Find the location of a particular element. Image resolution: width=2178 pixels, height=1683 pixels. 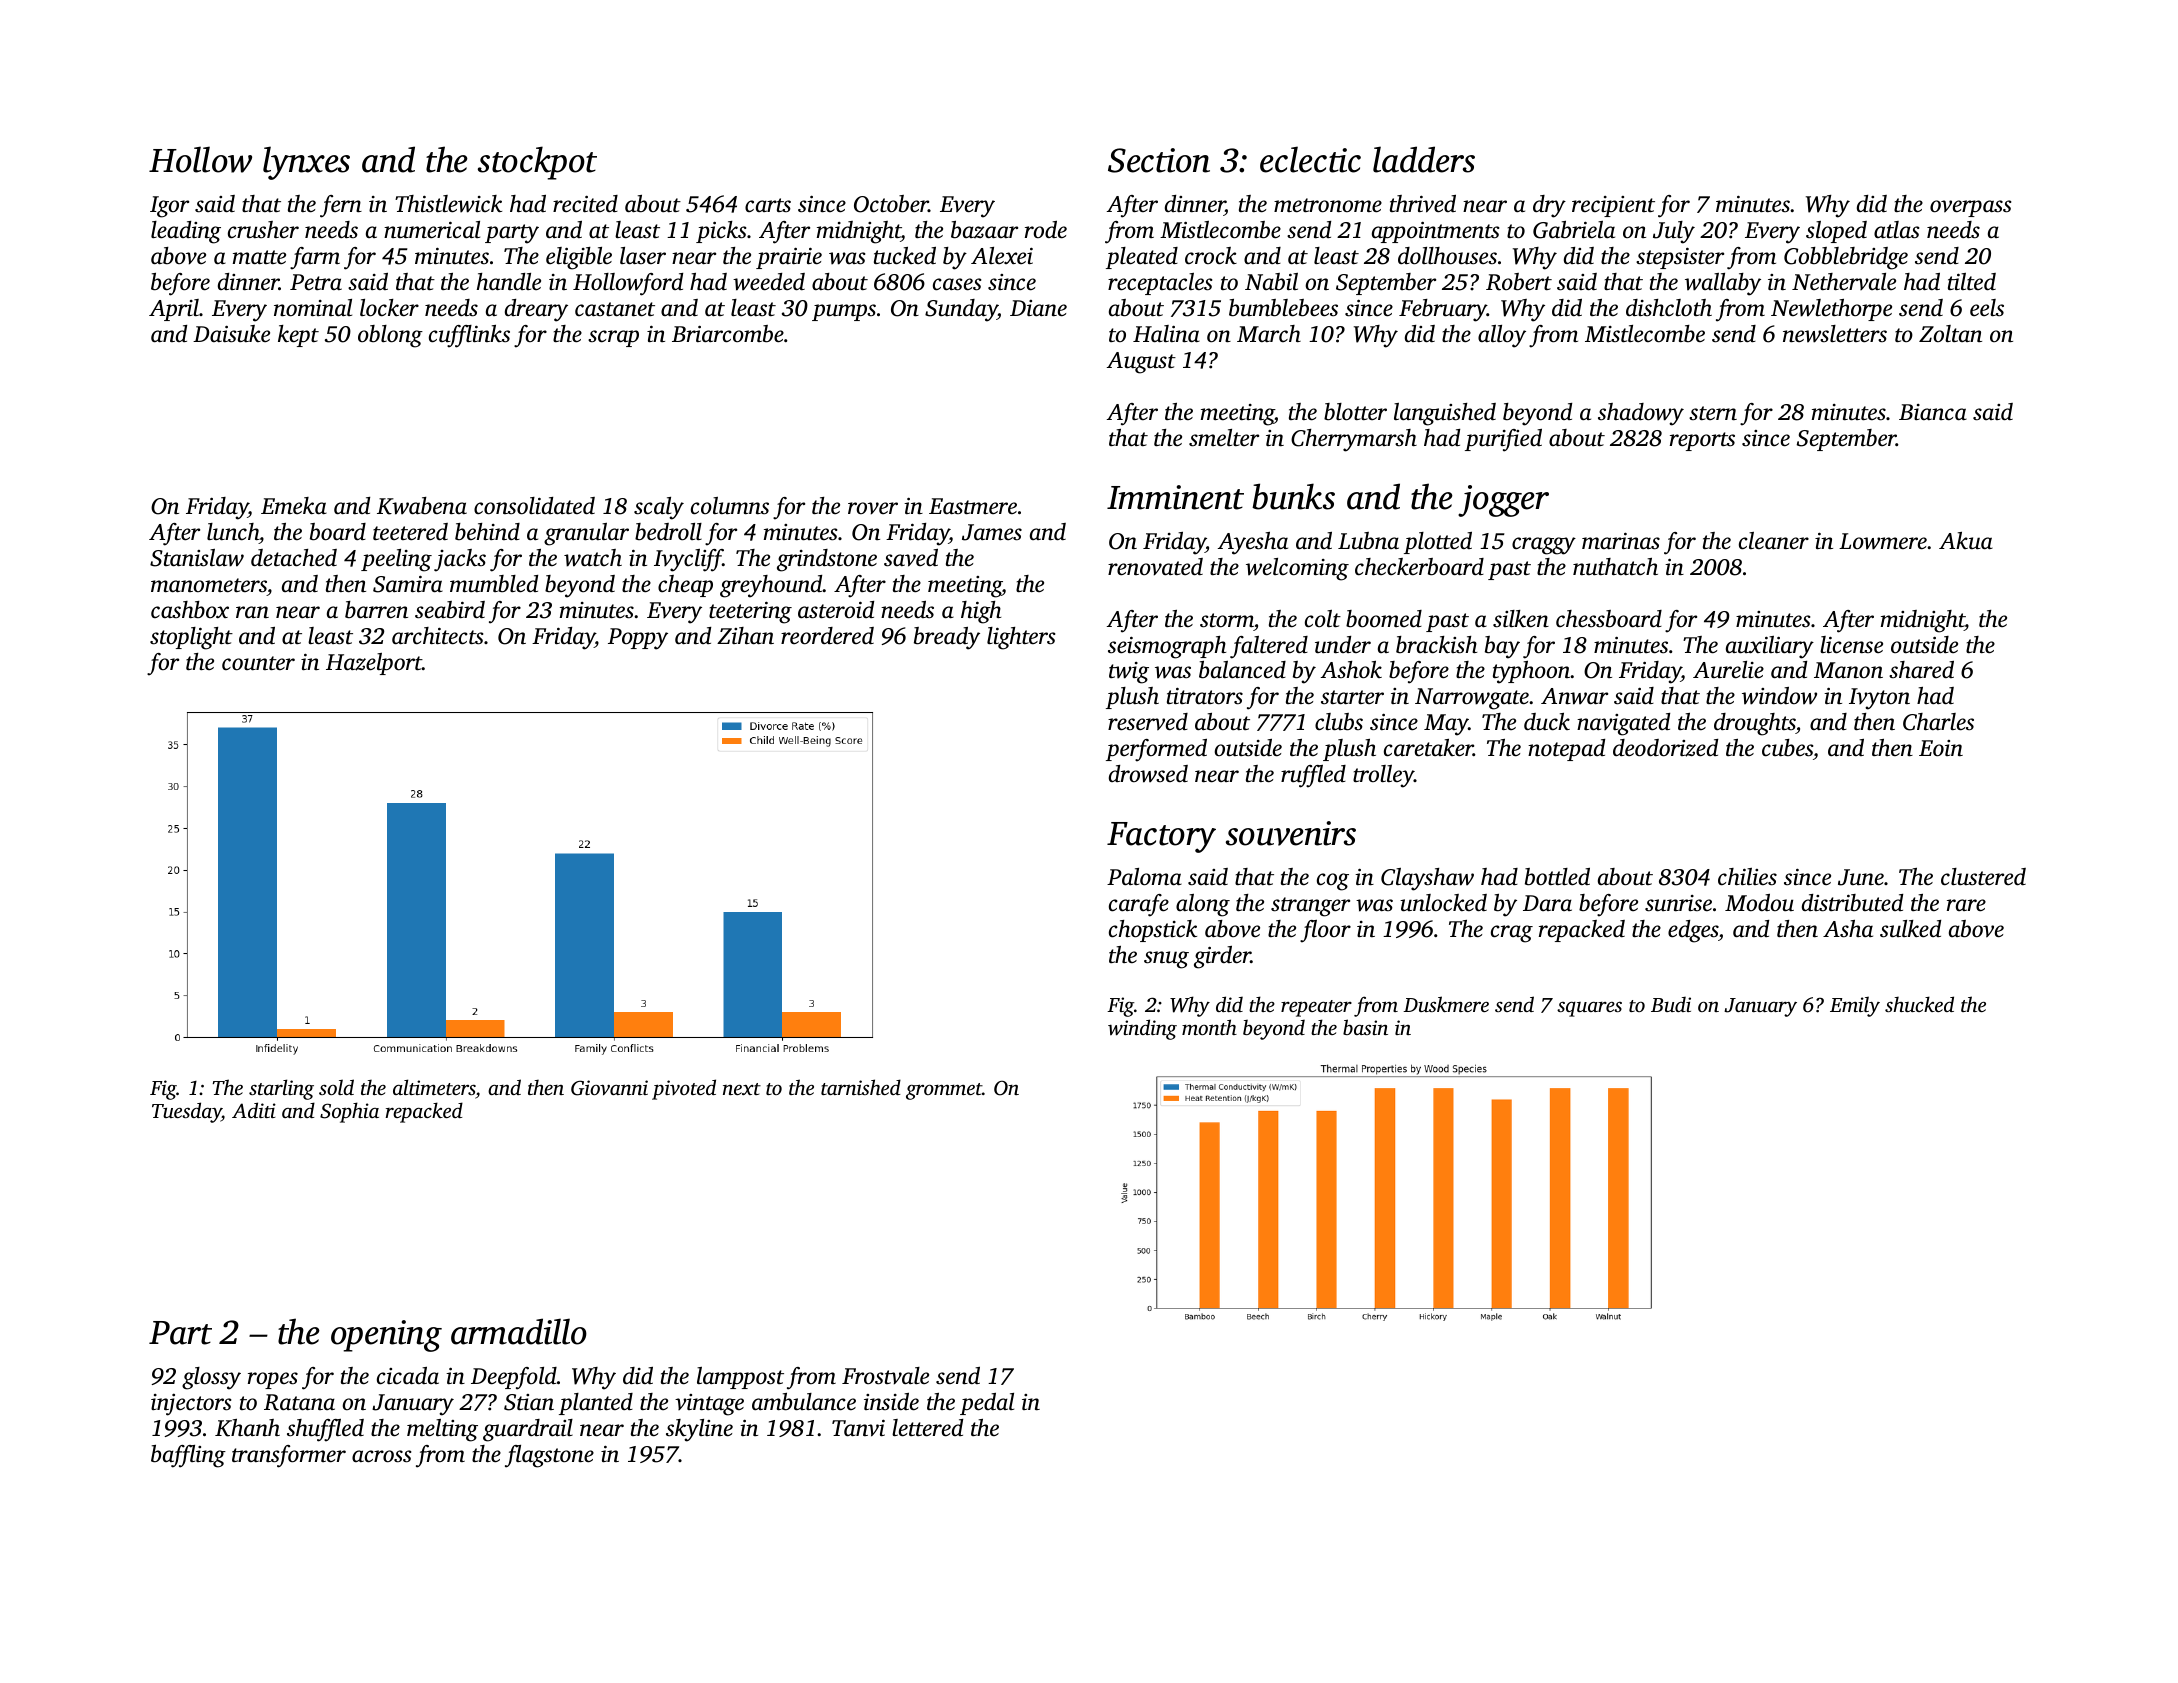

eligible is located at coordinates (579, 258).
